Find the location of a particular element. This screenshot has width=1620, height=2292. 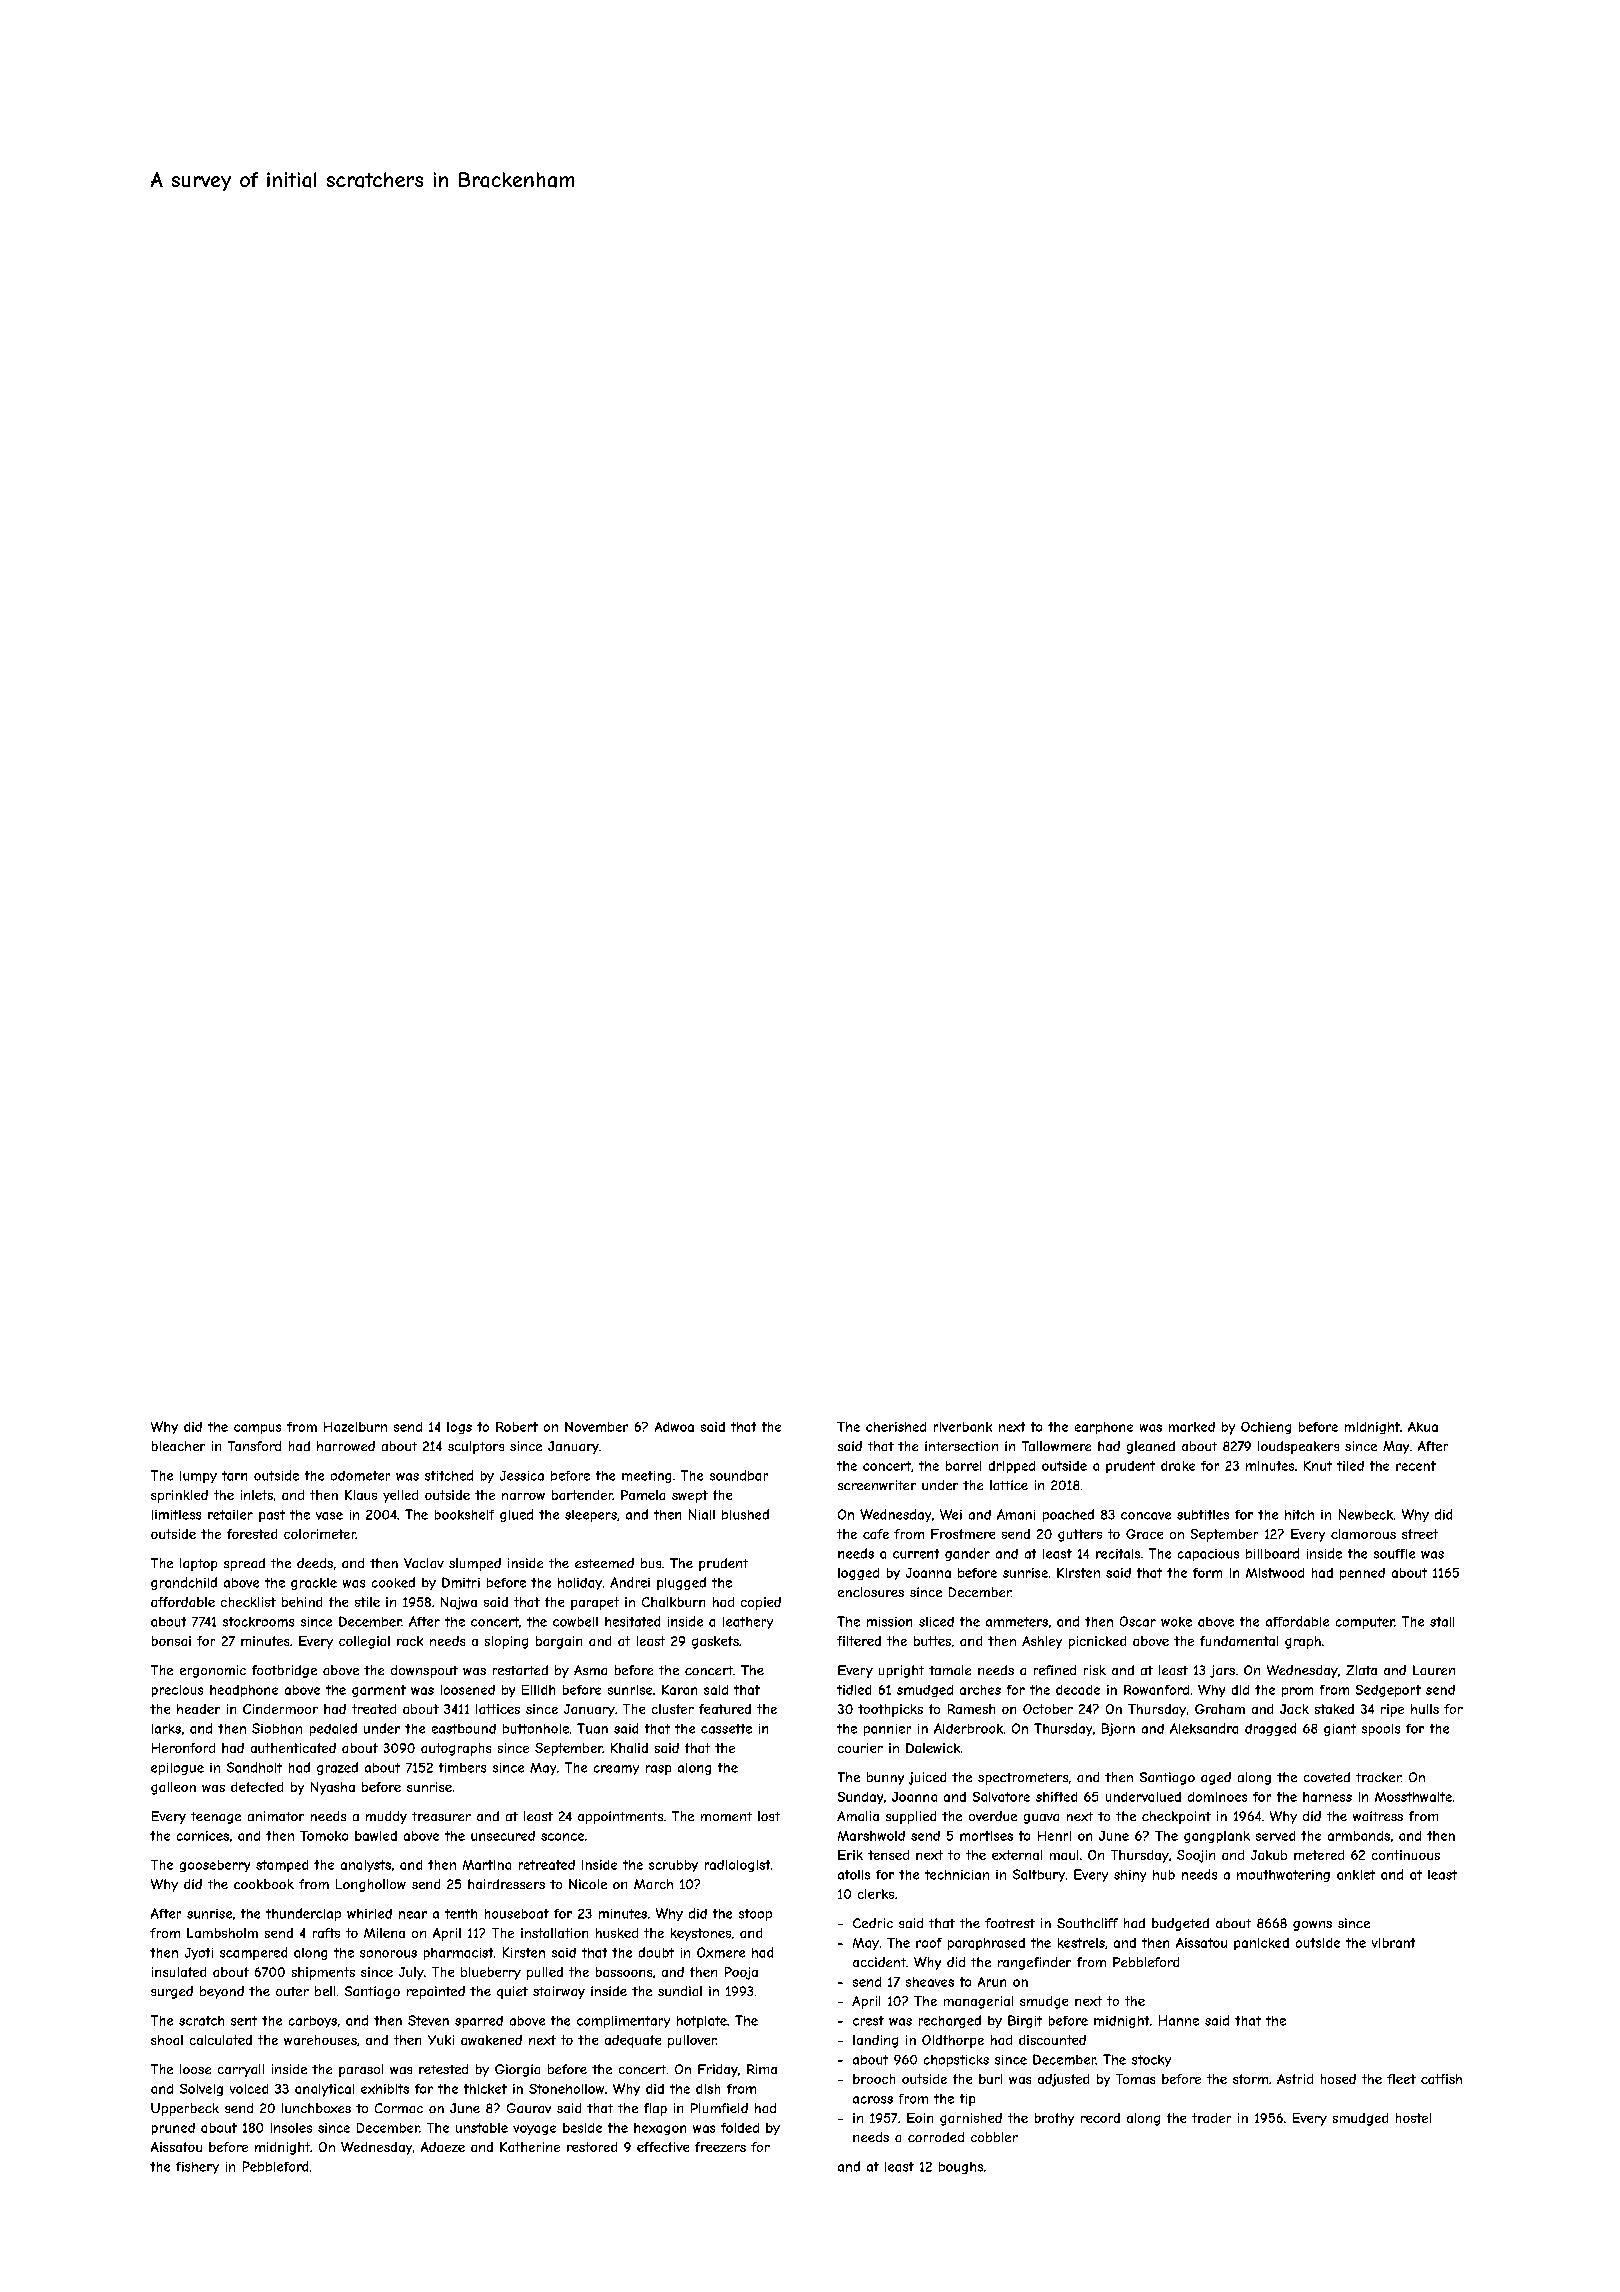

marked is located at coordinates (1192, 1427).
